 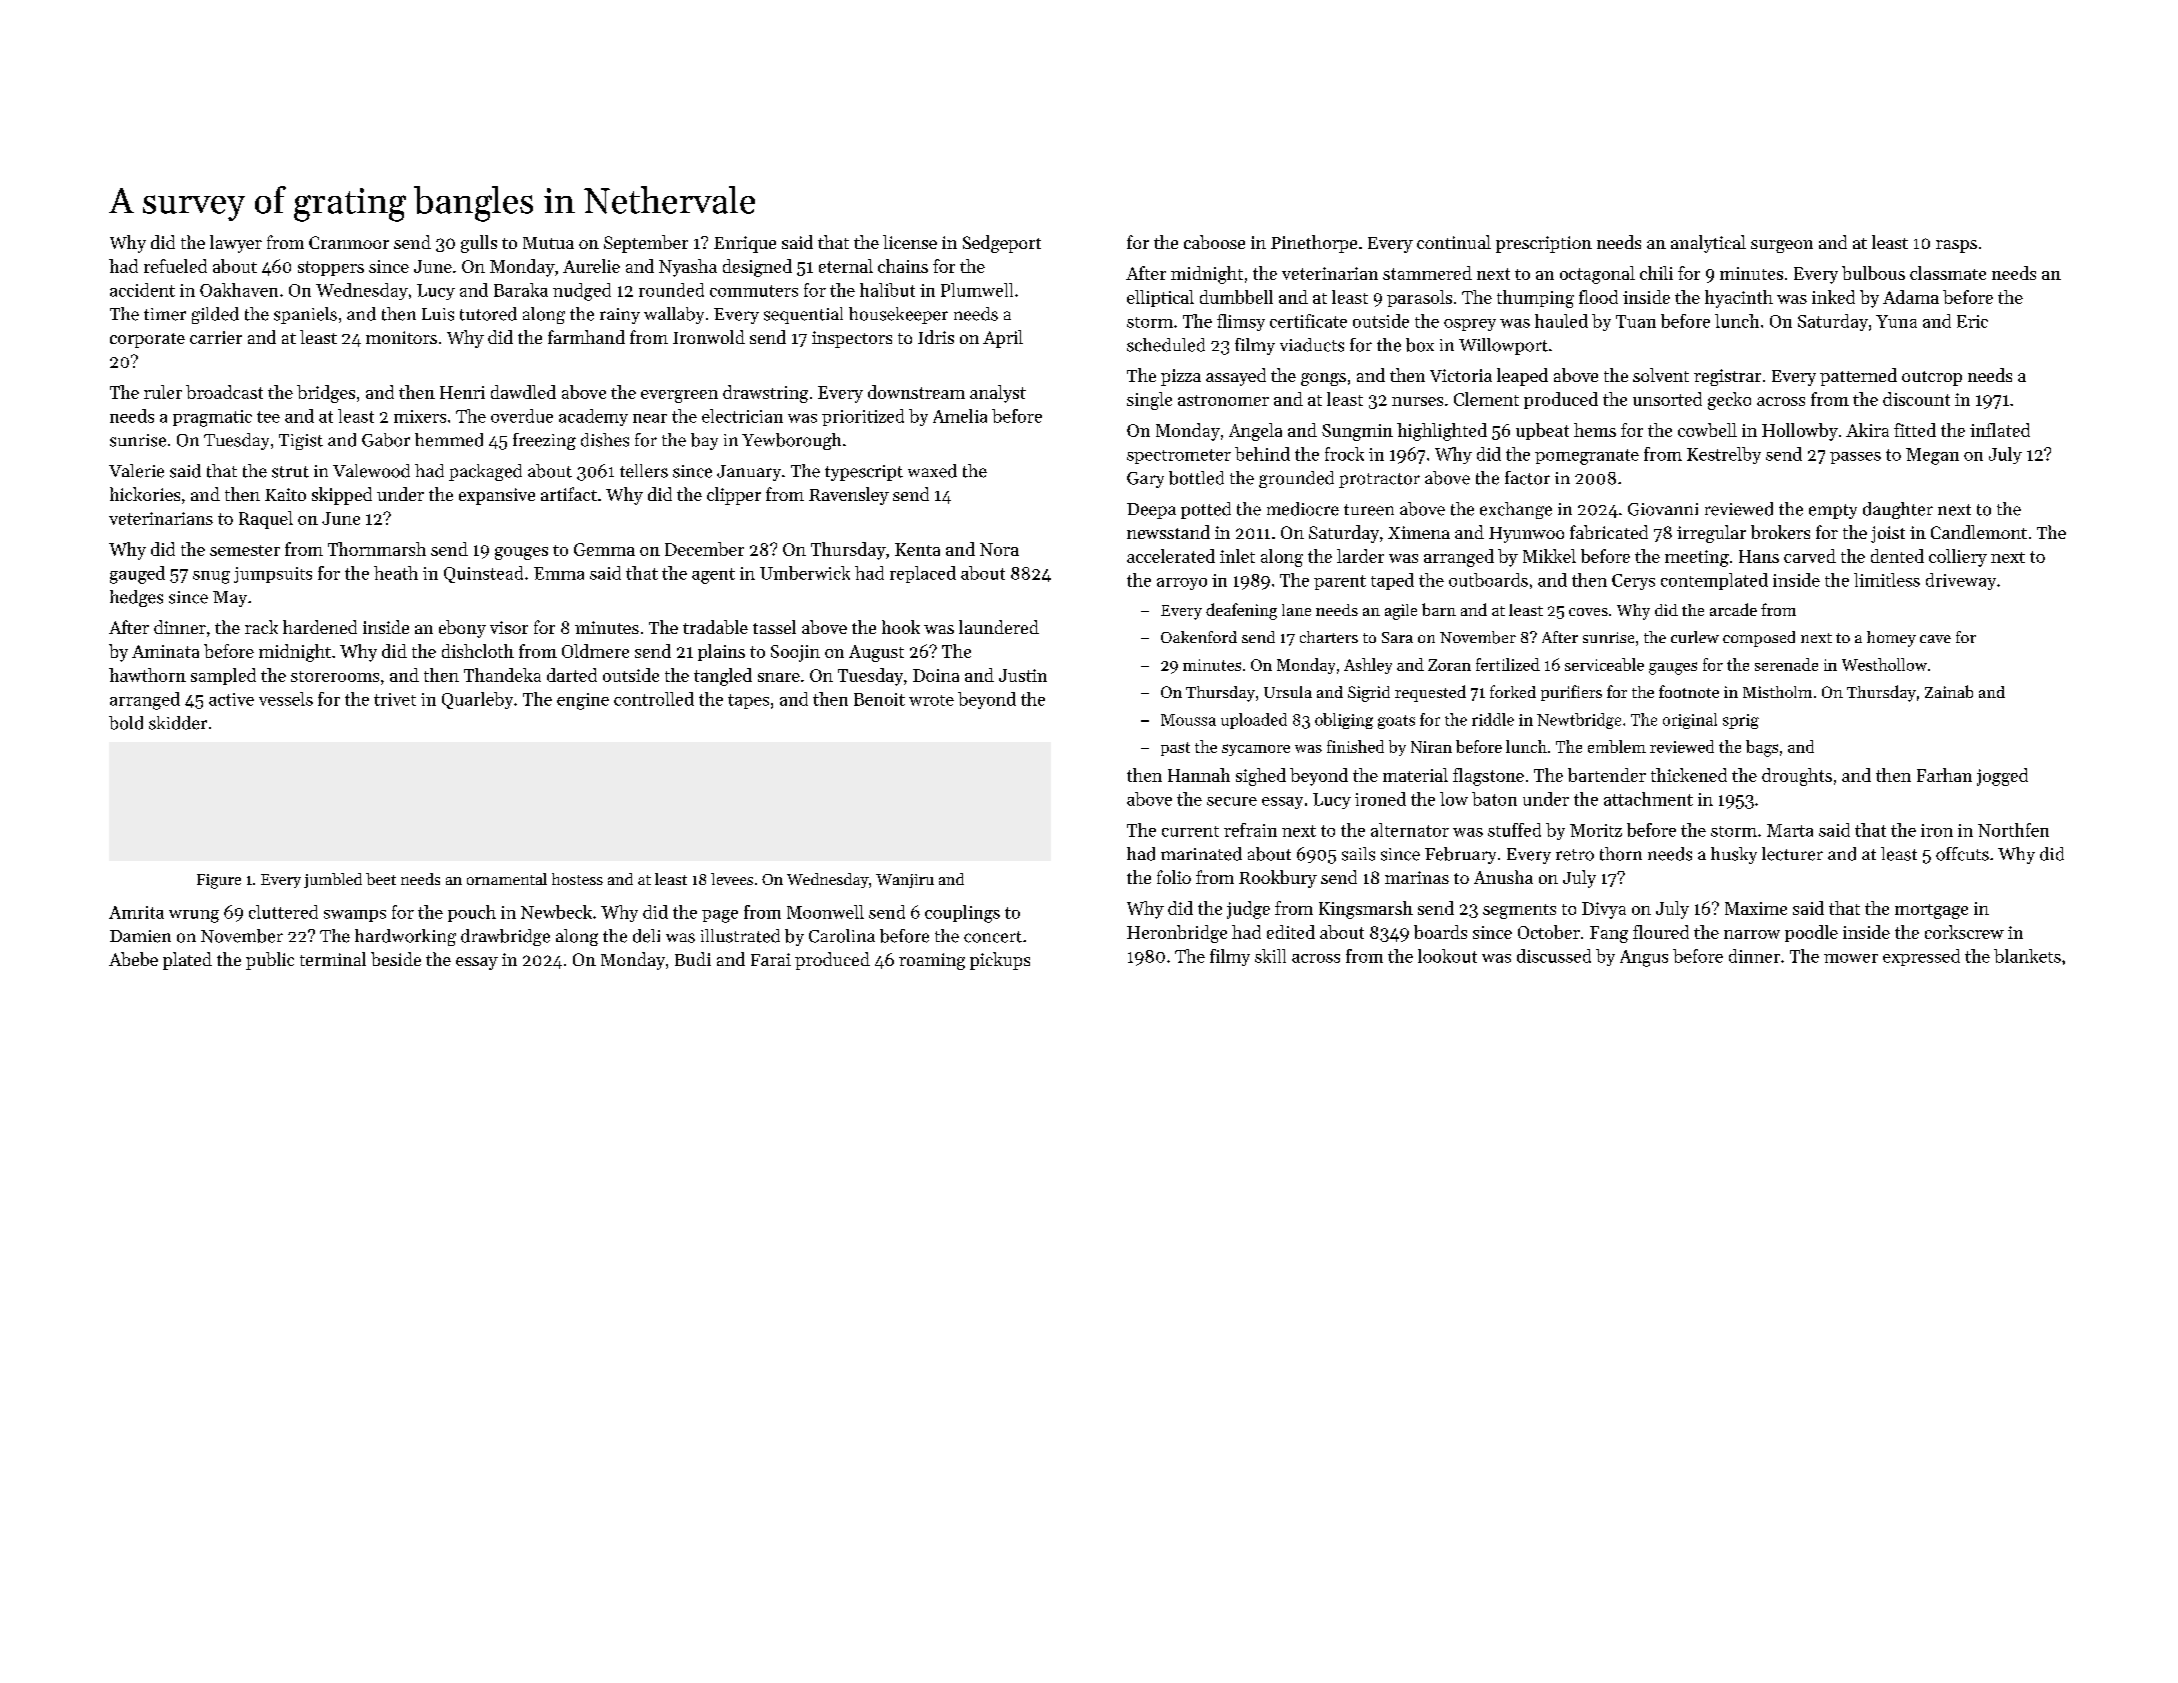 What do you see at coordinates (1254, 721) in the image?
I see `uploaded` at bounding box center [1254, 721].
